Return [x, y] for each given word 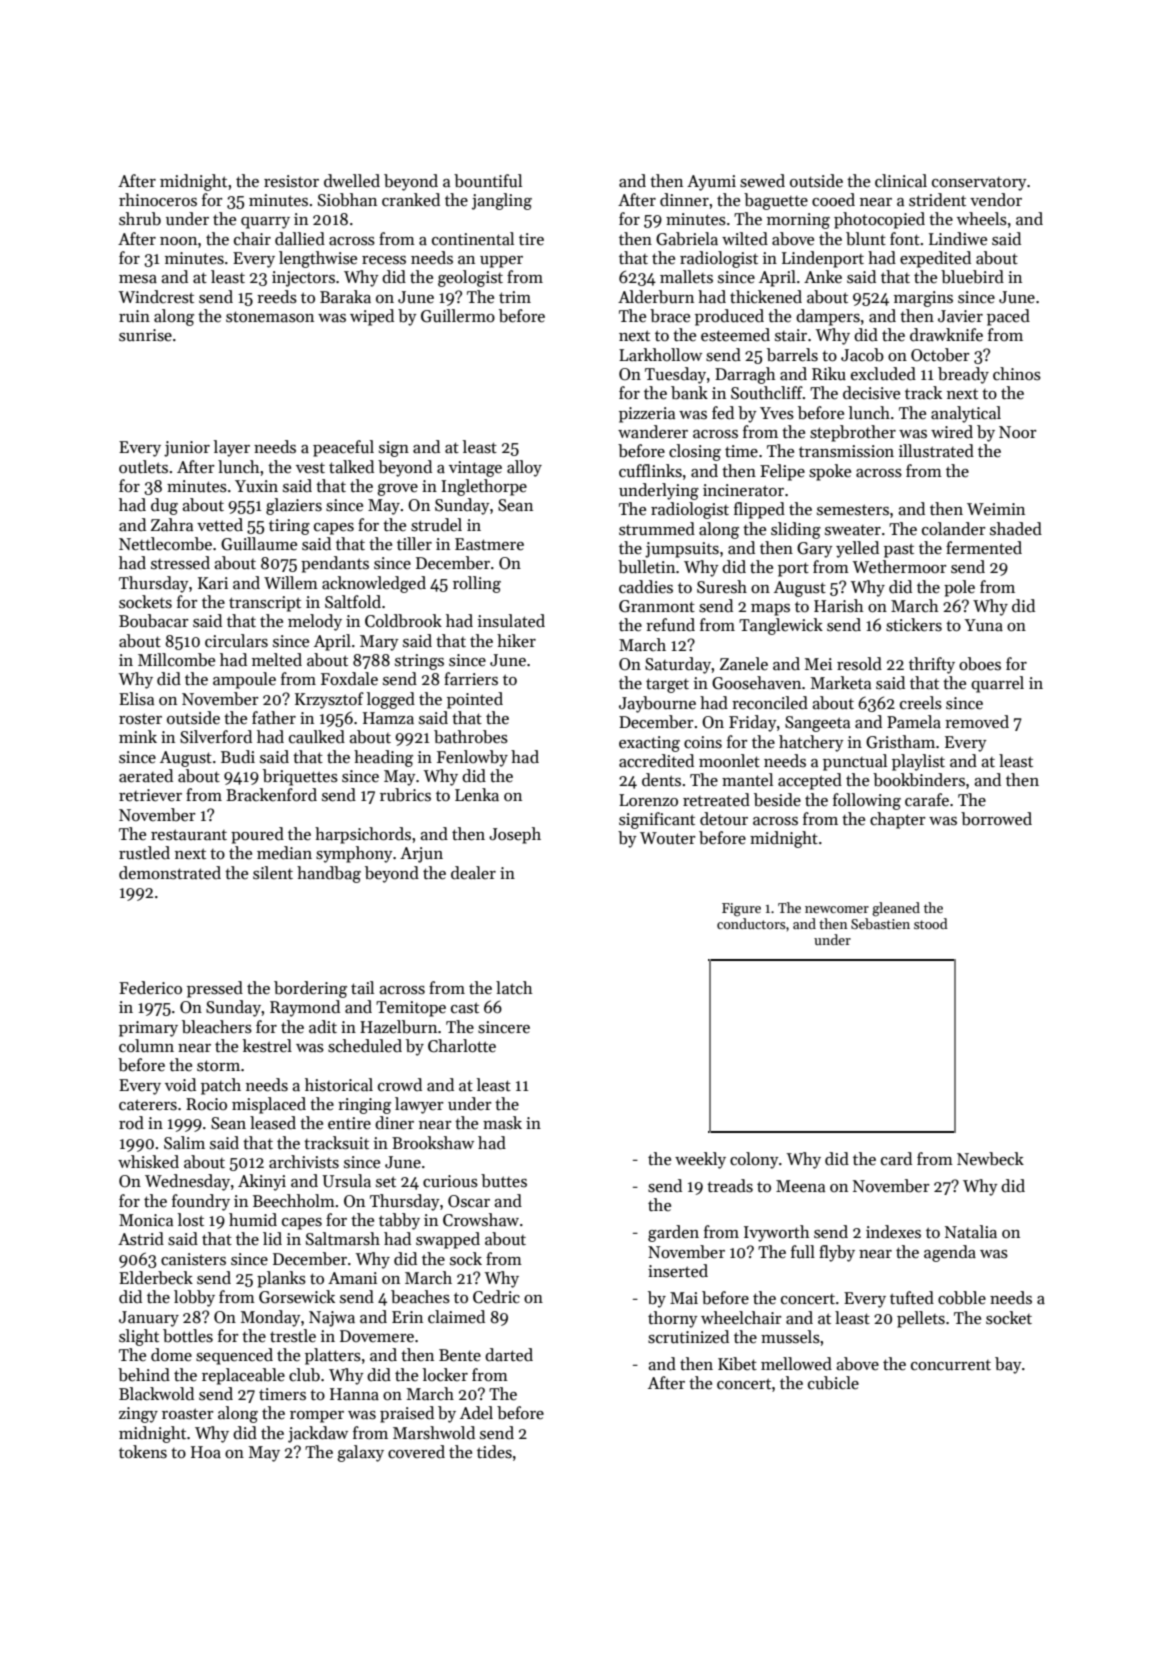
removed [977, 721]
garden [673, 1233]
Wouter [668, 838]
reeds [277, 297]
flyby [837, 1253]
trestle [293, 1336]
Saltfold [353, 602]
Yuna [983, 625]
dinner [684, 199]
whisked [148, 1162]
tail [362, 988]
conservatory [979, 184]
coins [703, 742]
